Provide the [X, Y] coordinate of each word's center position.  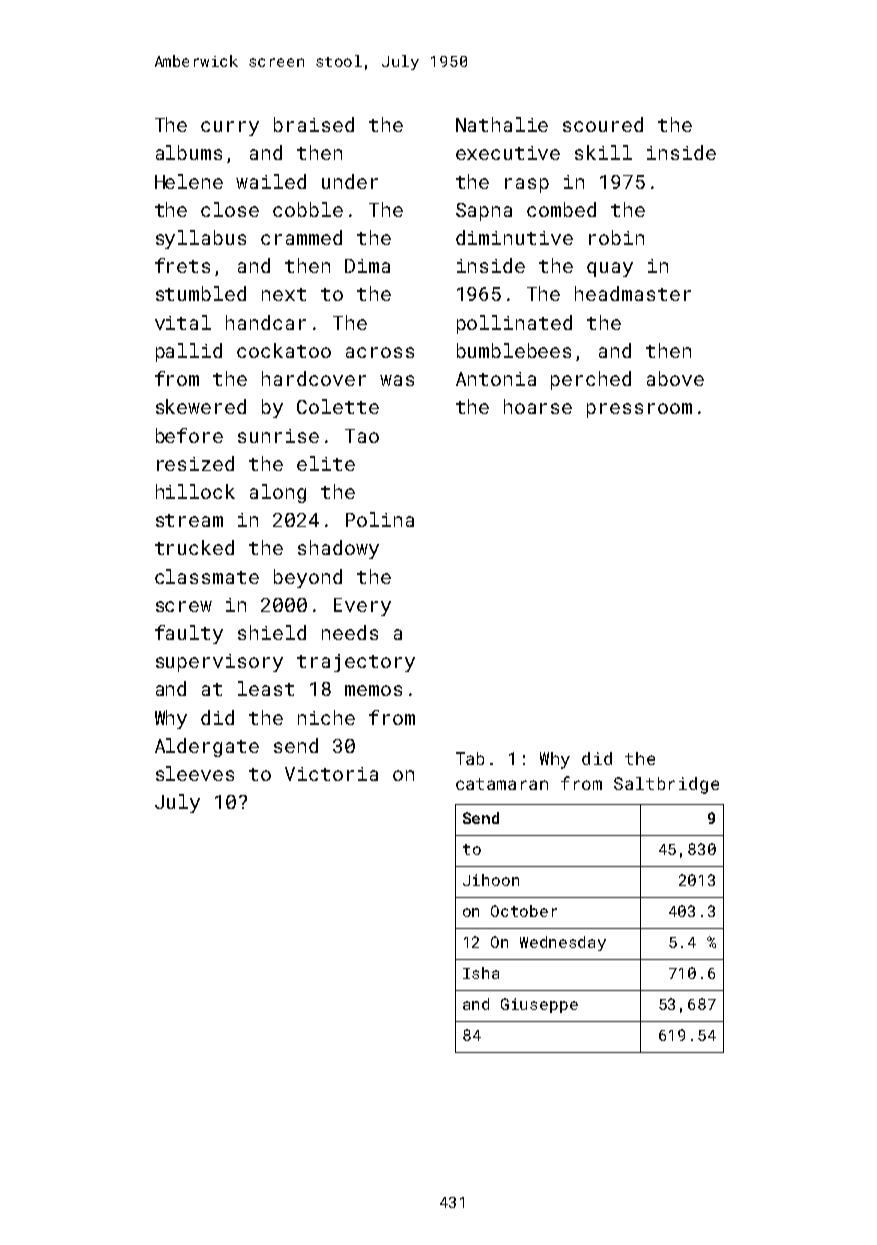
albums [189, 152]
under [350, 181]
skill [603, 152]
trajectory [356, 663]
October [524, 911]
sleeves [195, 773]
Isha [481, 973]
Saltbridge [666, 785]
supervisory [219, 663]
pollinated [514, 324]
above [675, 378]
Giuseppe [539, 1005]
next [284, 294]
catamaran [502, 784]
